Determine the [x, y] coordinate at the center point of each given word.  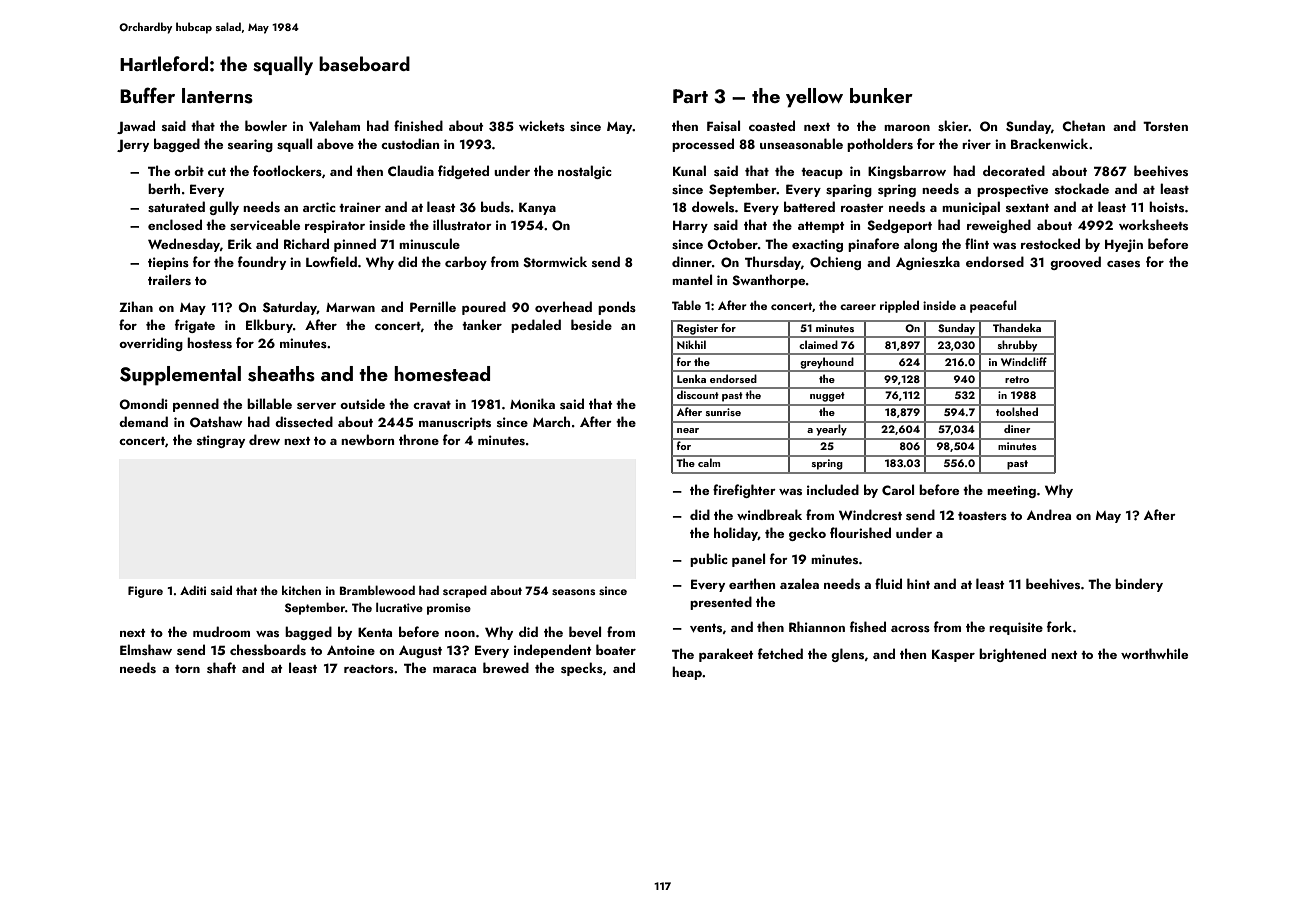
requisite [1016, 628]
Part [690, 96]
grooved [1075, 263]
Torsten [1165, 126]
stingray [221, 441]
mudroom [221, 631]
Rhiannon [817, 626]
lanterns [217, 96]
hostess [209, 342]
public [709, 560]
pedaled [536, 326]
